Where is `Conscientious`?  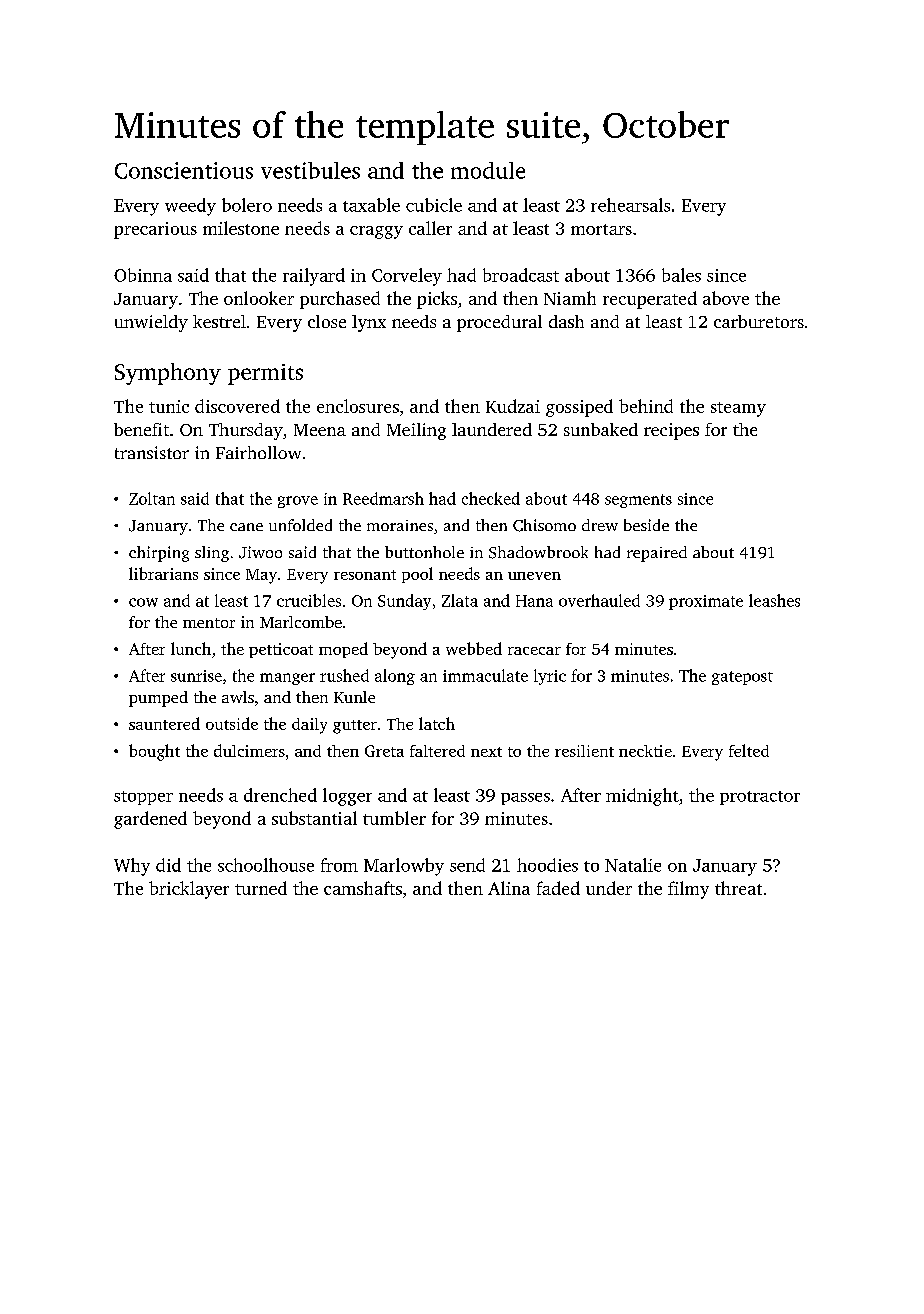 Conscientious is located at coordinates (184, 170).
